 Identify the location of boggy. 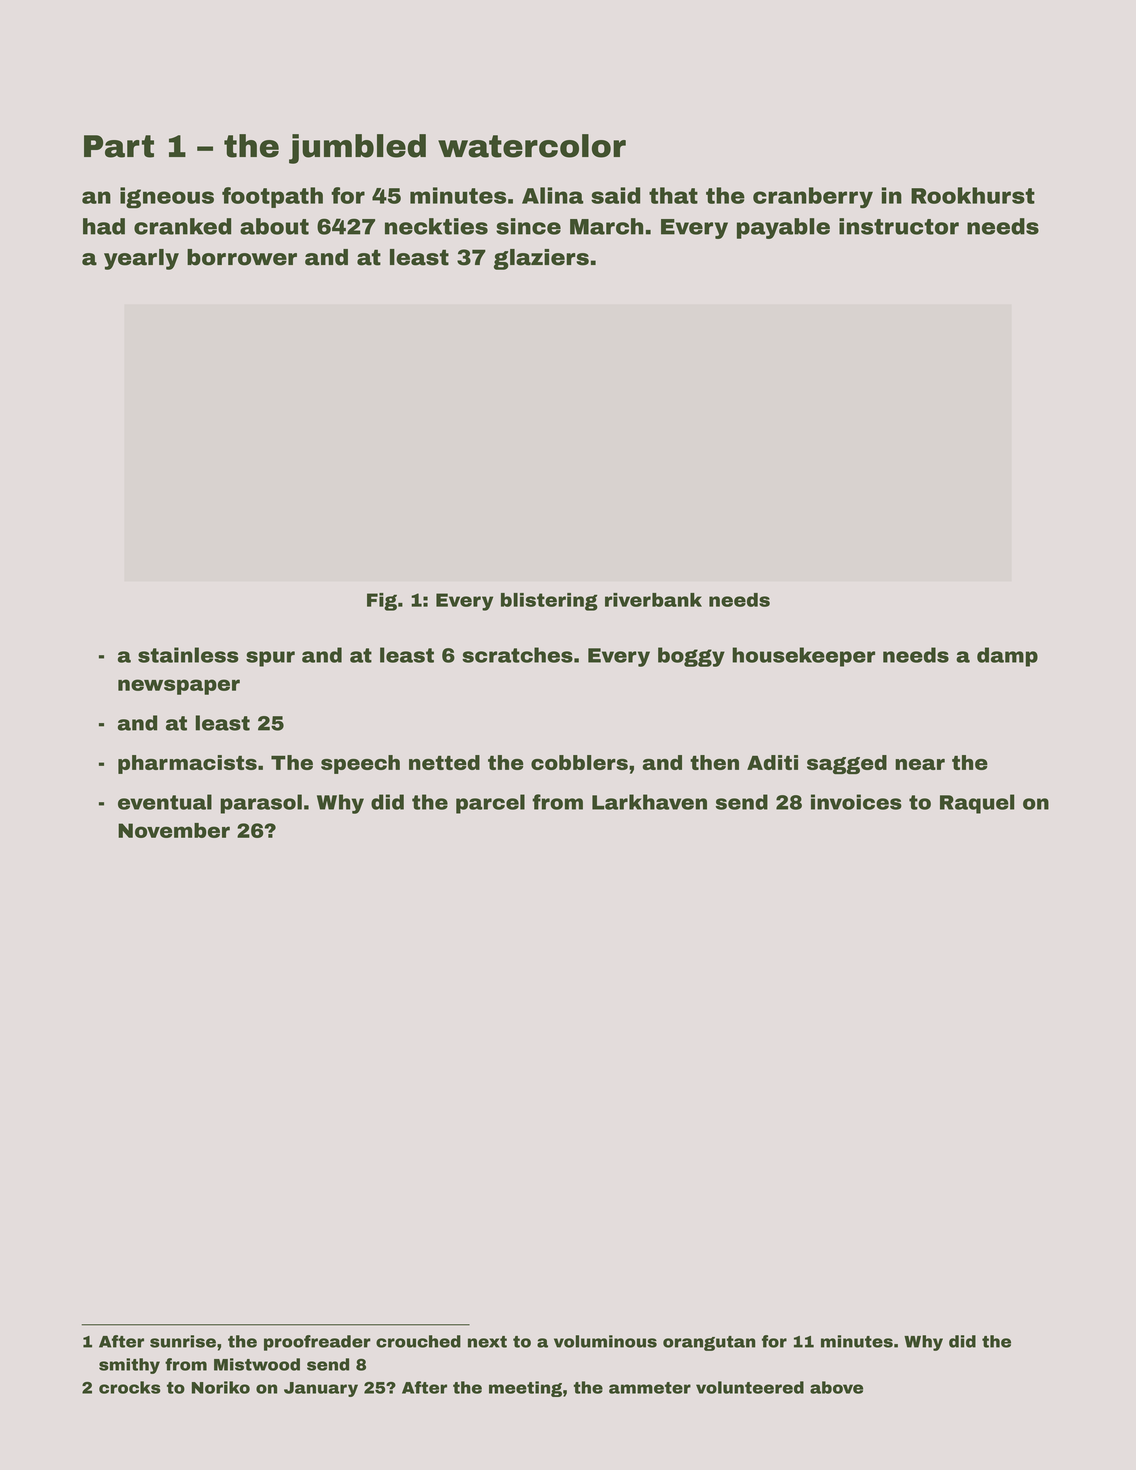
(691, 657).
